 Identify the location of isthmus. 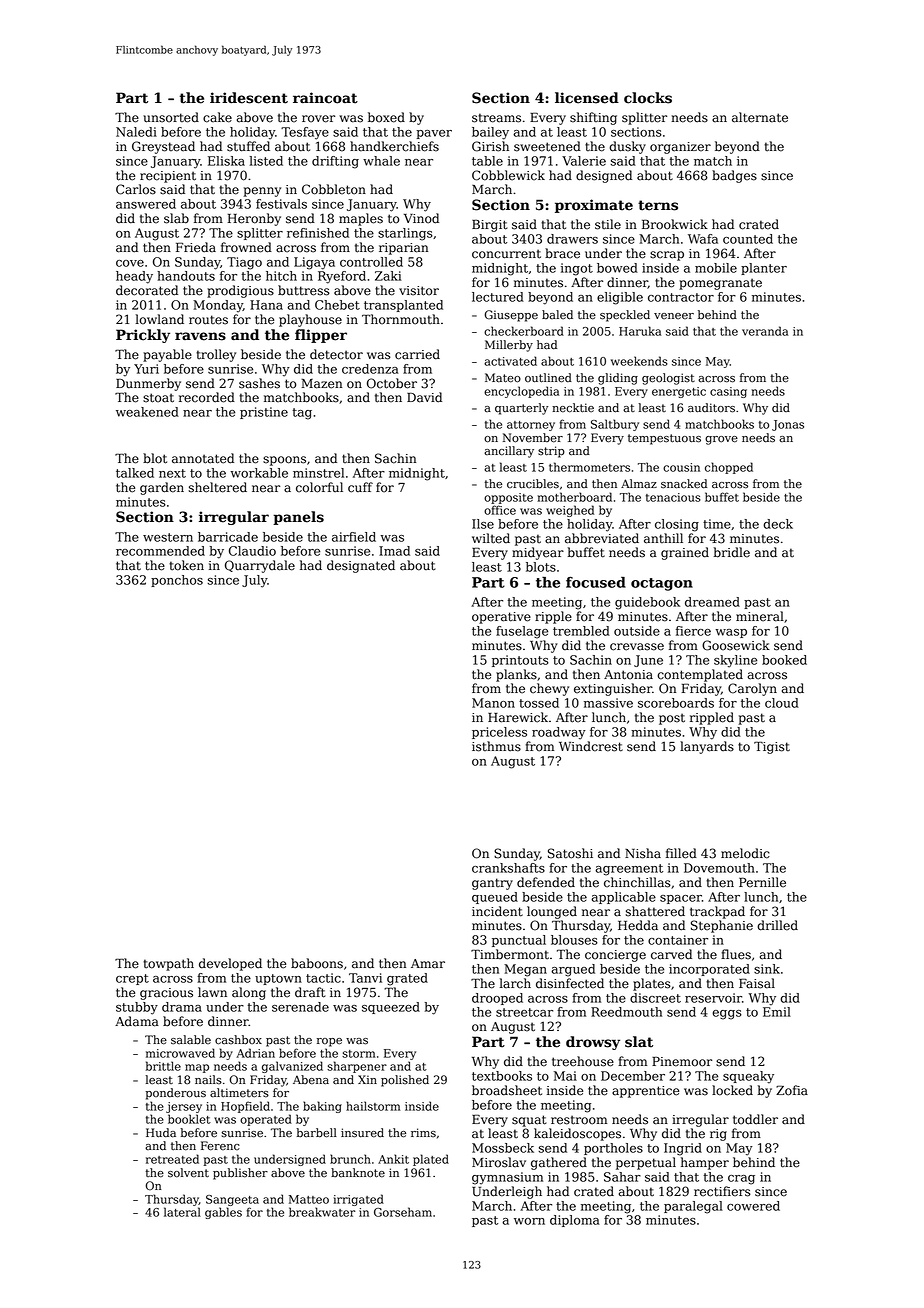
(496, 746).
